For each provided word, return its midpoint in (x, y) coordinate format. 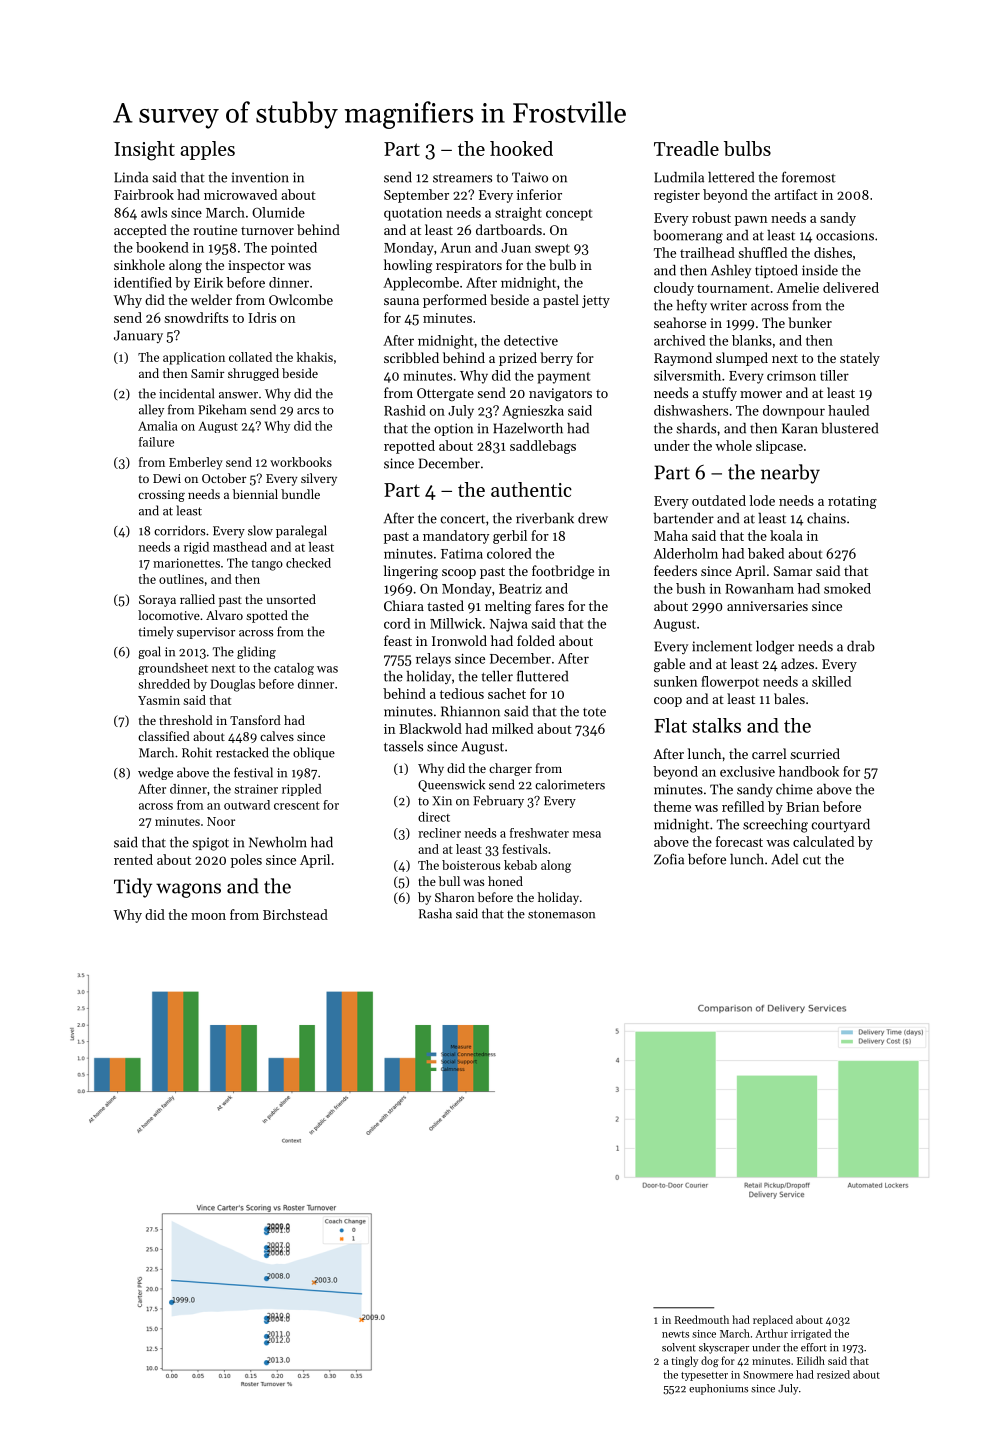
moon (208, 916)
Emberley (196, 463)
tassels (403, 746)
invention (260, 177)
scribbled (411, 357)
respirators (469, 266)
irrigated (811, 1334)
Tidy (133, 888)
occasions (845, 235)
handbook (809, 771)
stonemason (561, 914)
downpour (794, 412)
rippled (302, 790)
